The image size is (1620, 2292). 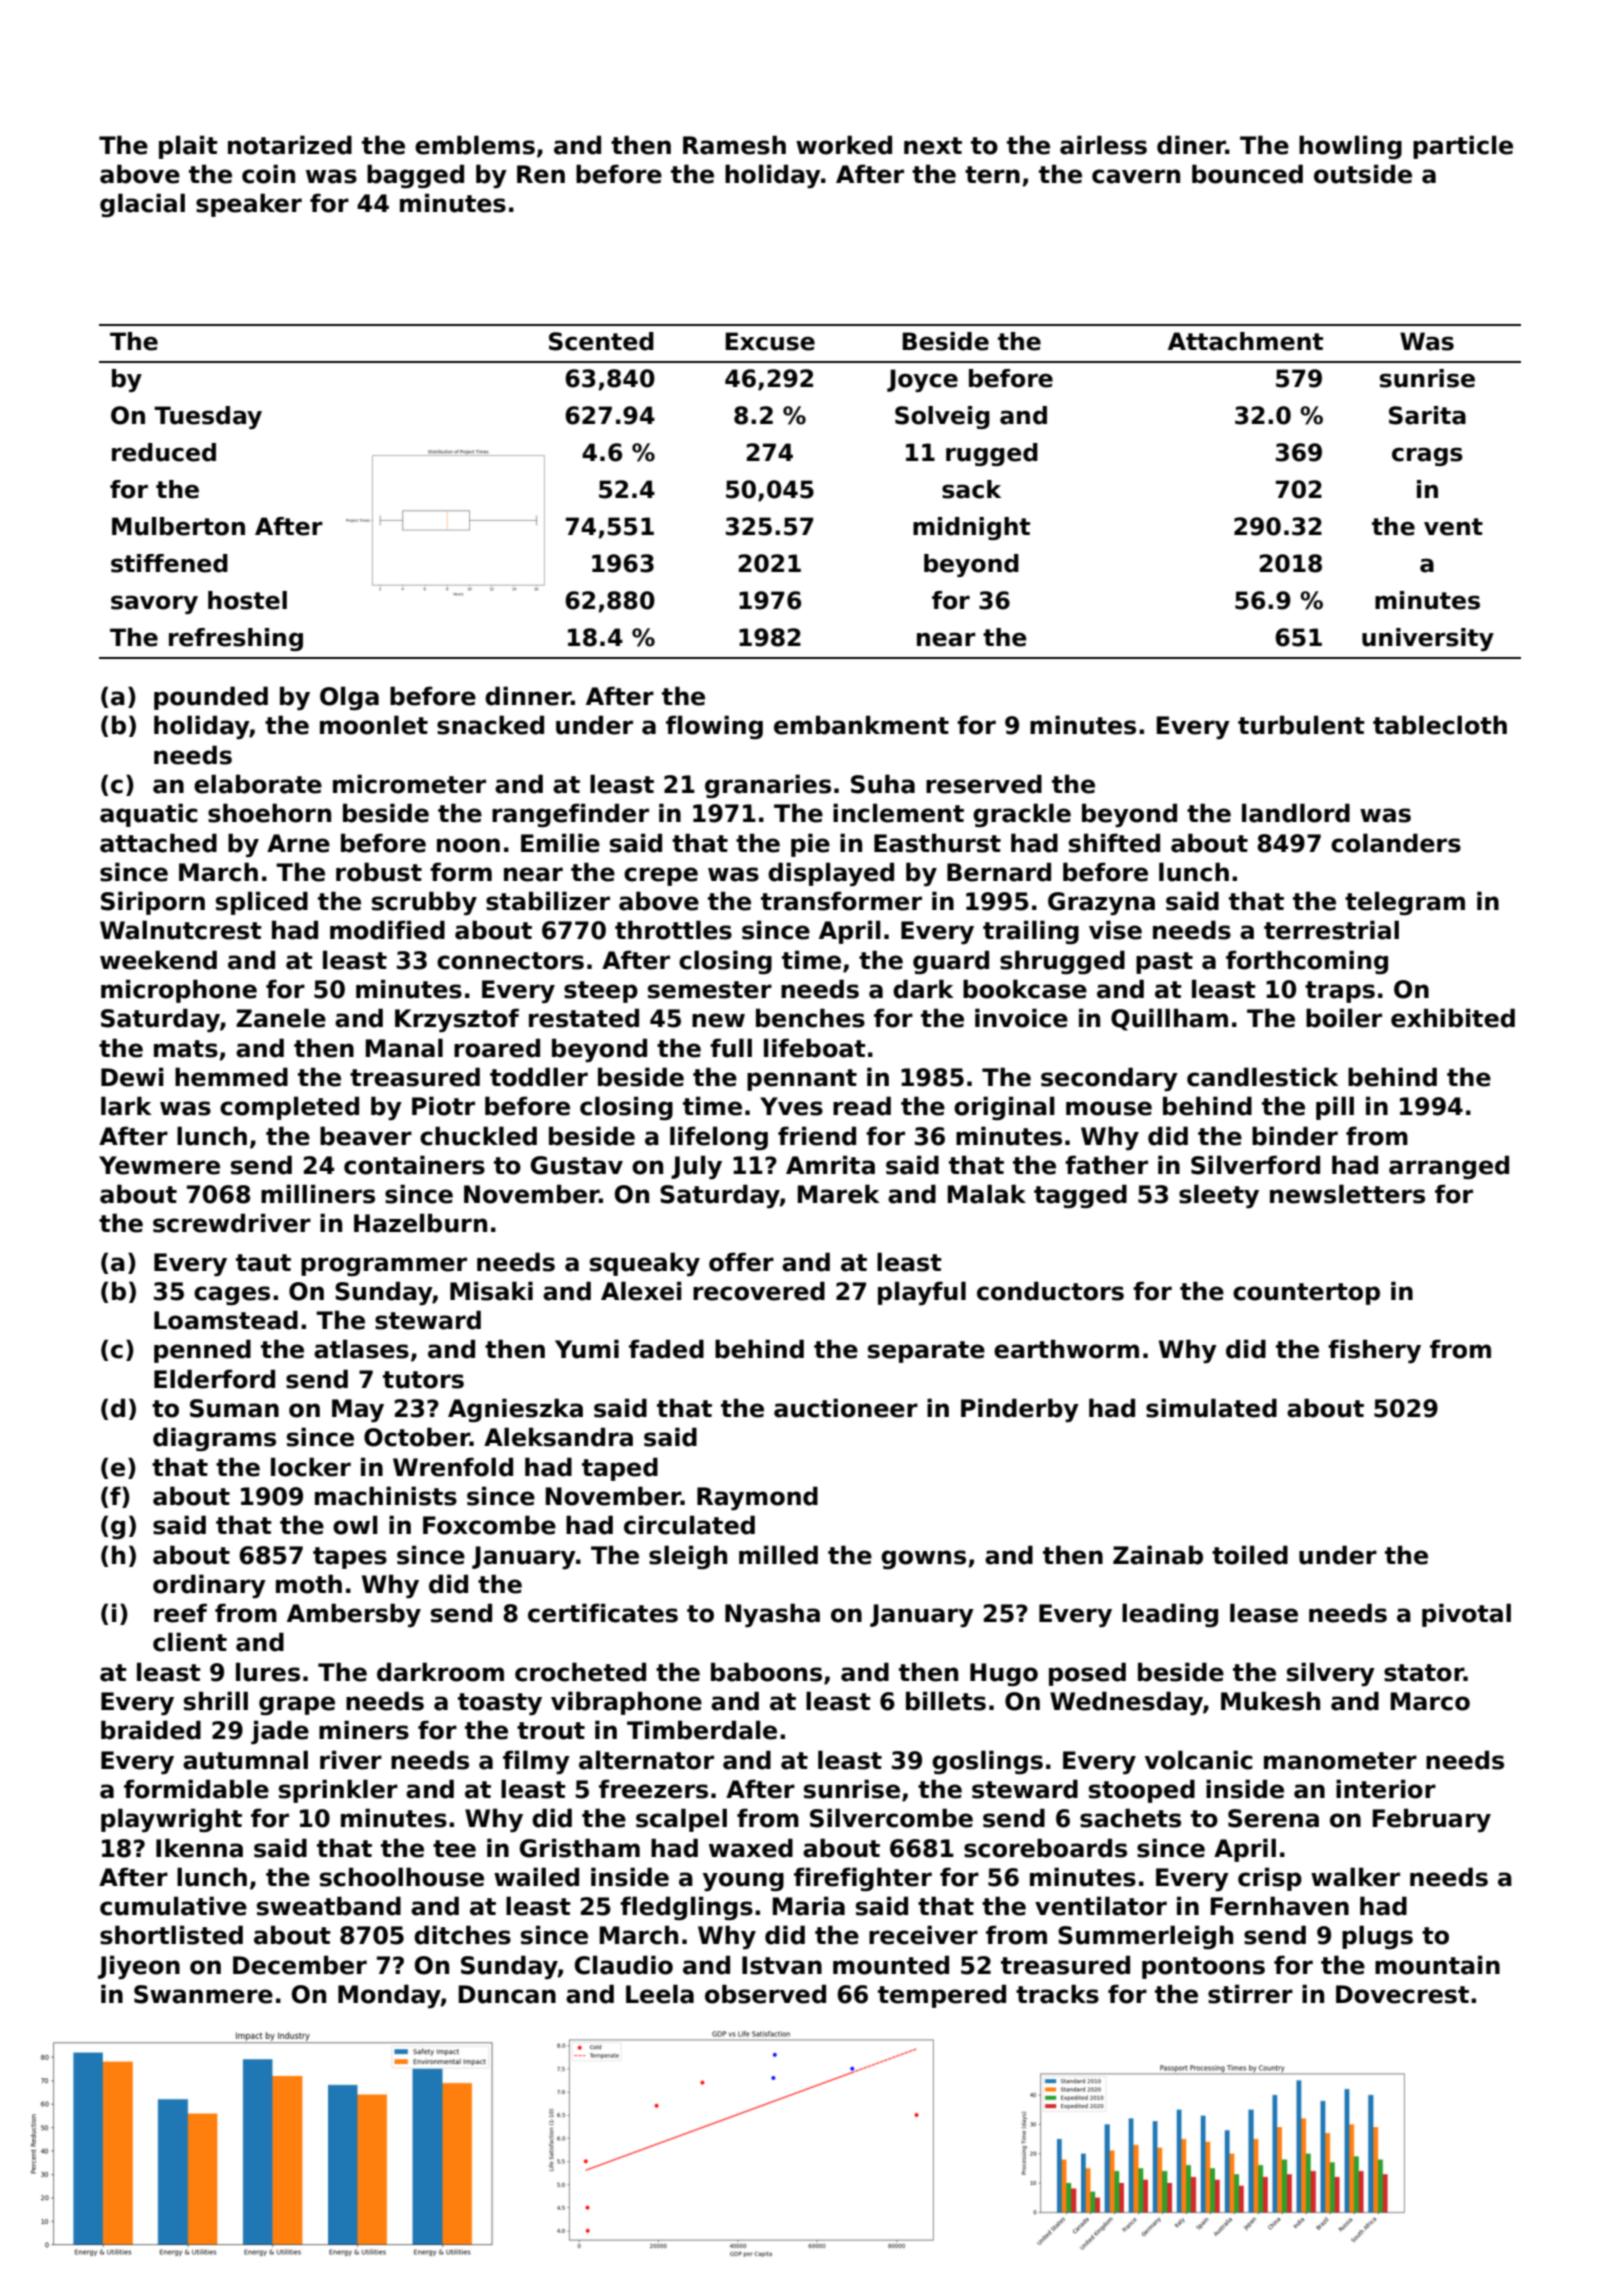 I want to click on diner, so click(x=1191, y=145).
